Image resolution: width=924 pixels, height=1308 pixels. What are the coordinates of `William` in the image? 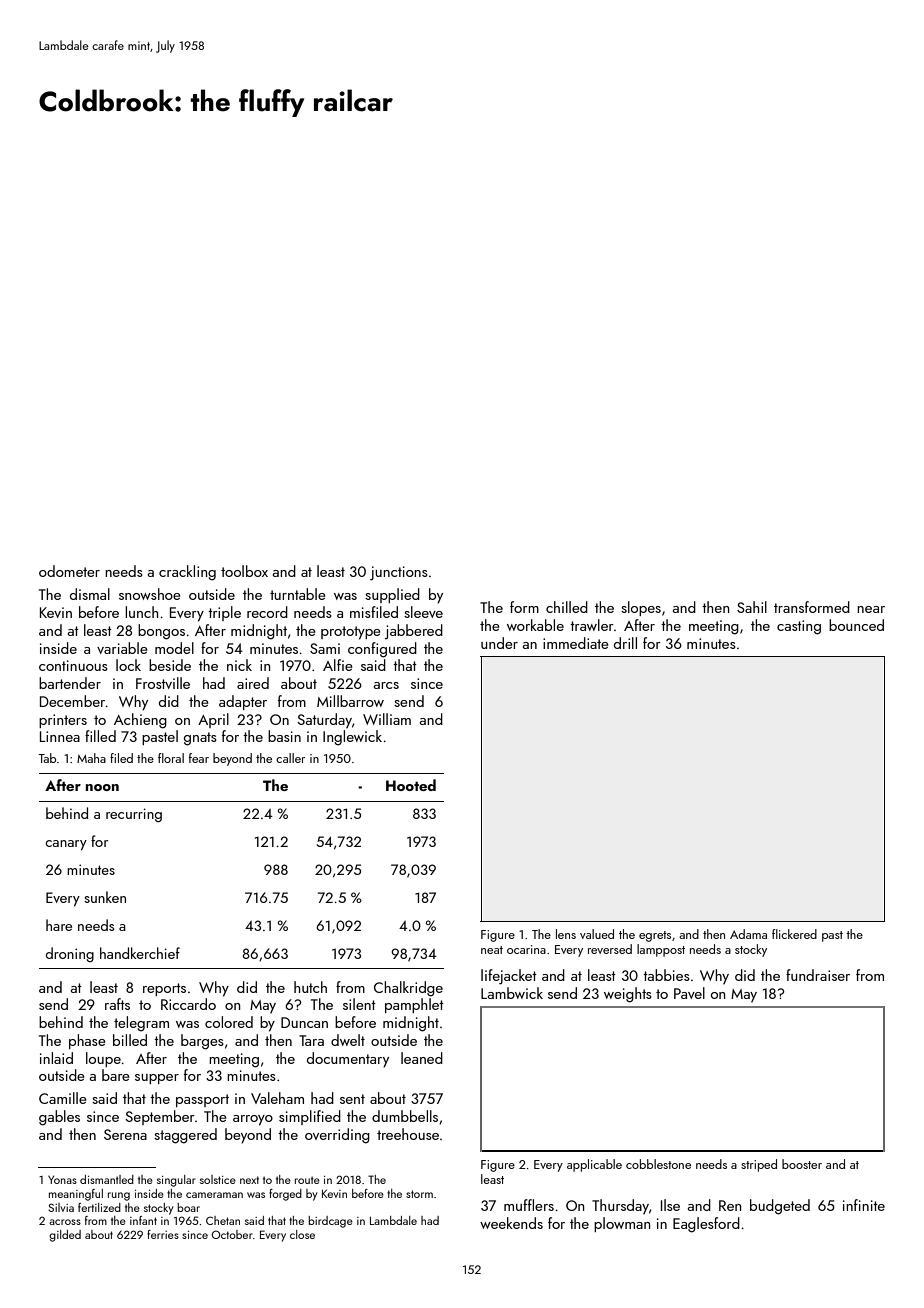 It's located at (387, 719).
